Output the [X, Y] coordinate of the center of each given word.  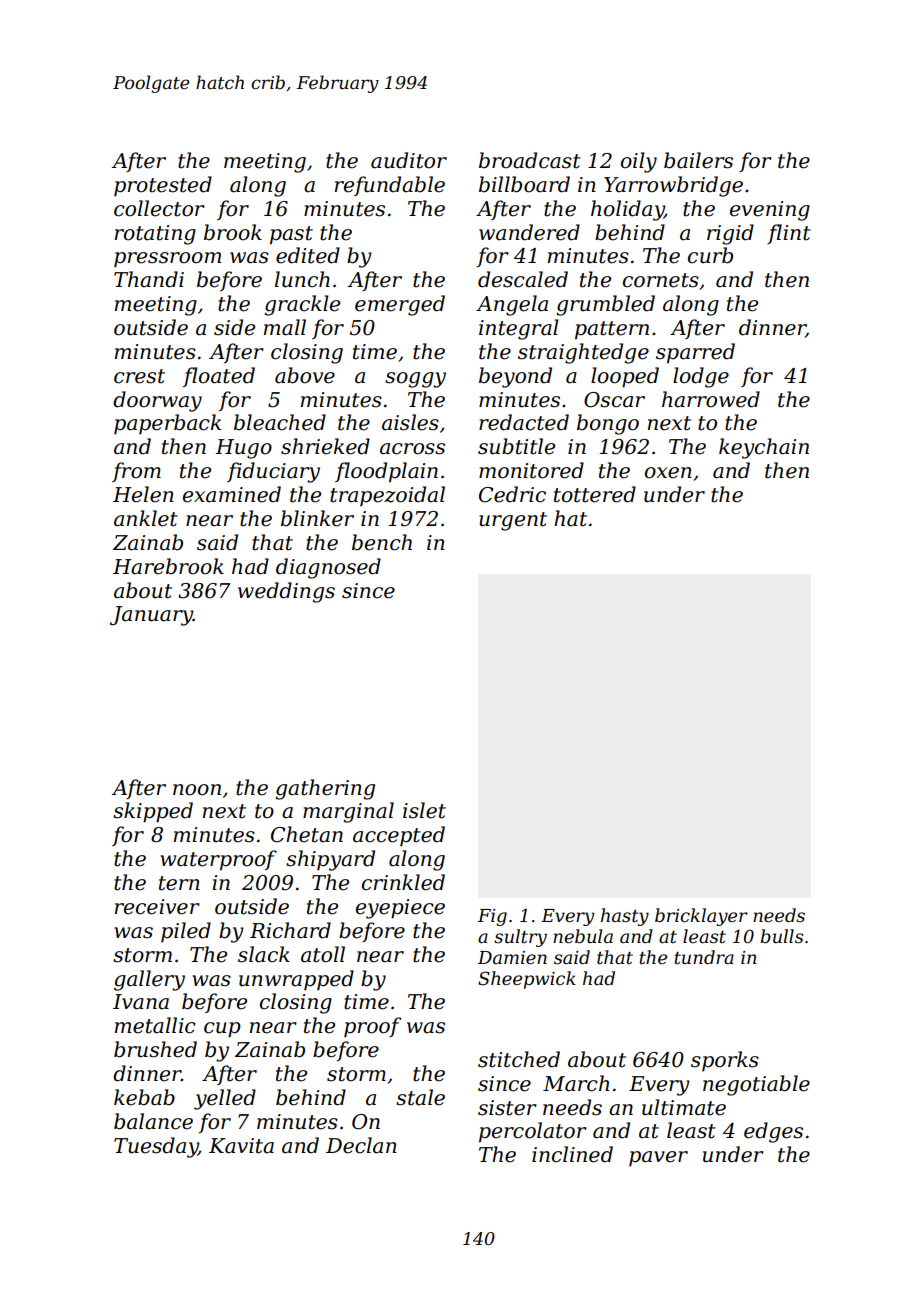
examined [232, 494]
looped [625, 377]
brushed [155, 1049]
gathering [325, 789]
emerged [400, 305]
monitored [531, 470]
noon [197, 790]
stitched [519, 1059]
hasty [625, 917]
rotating [155, 235]
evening [770, 211]
